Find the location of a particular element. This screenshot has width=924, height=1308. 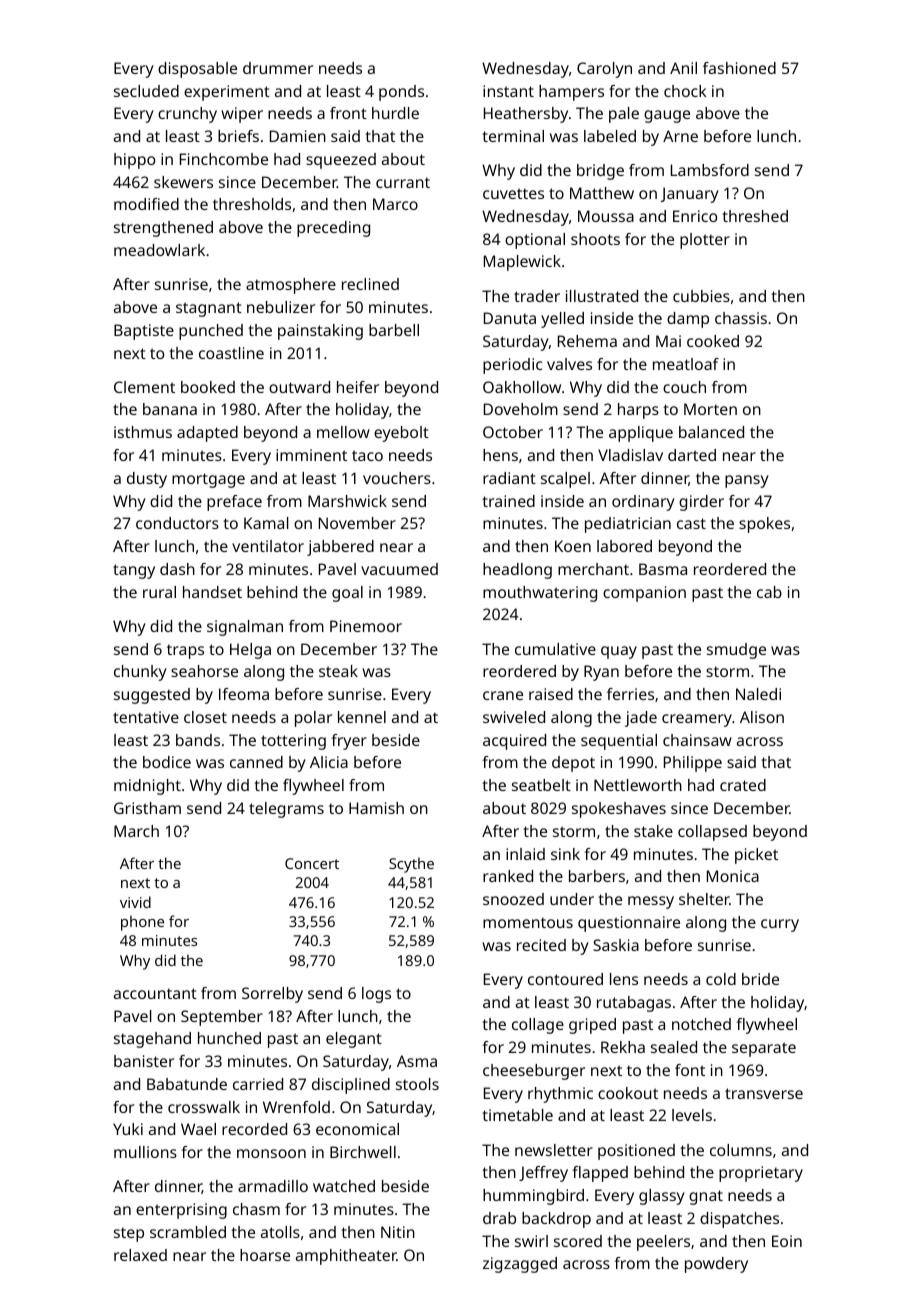

Kamal is located at coordinates (266, 523).
